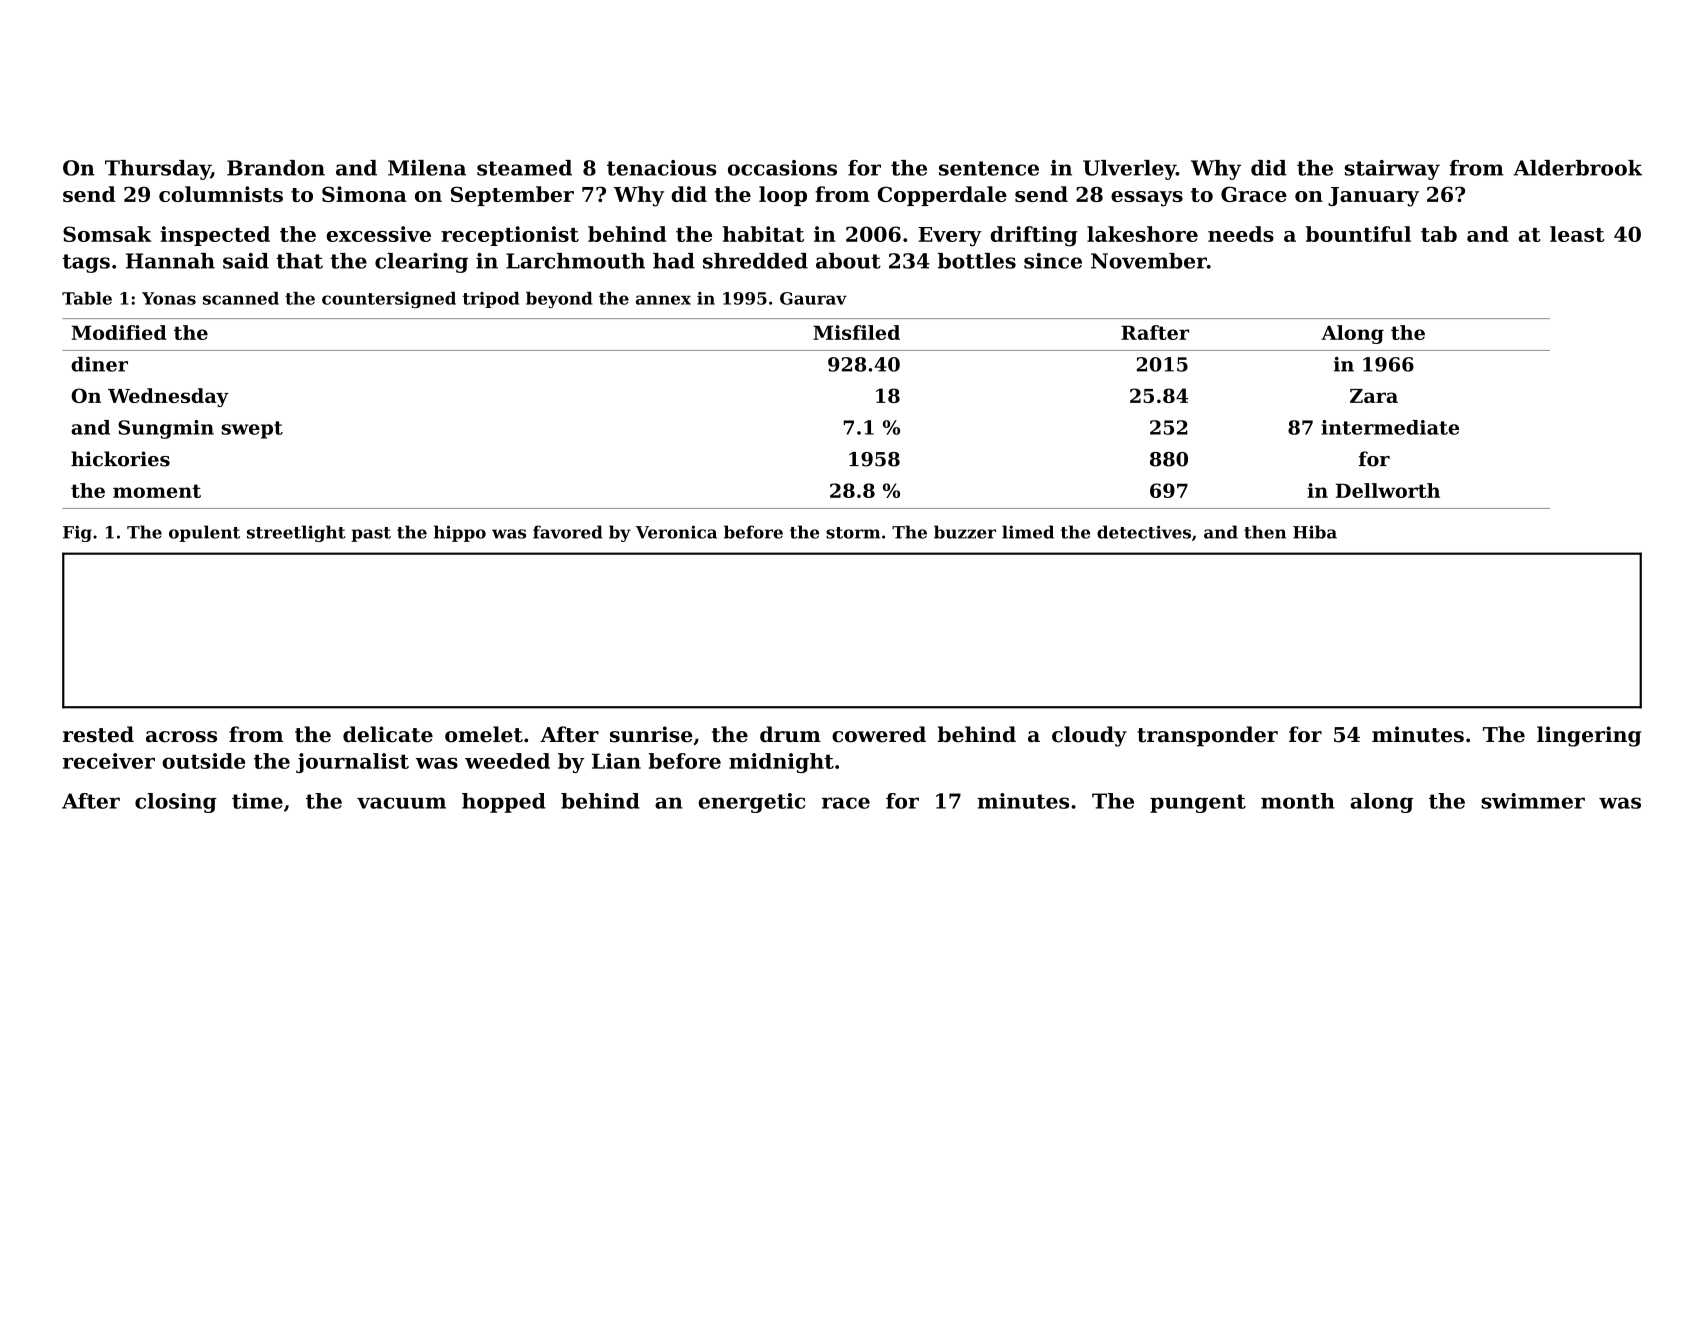 This screenshot has height=1317, width=1704. Describe the element at coordinates (276, 168) in the screenshot. I see `Brandon` at that location.
